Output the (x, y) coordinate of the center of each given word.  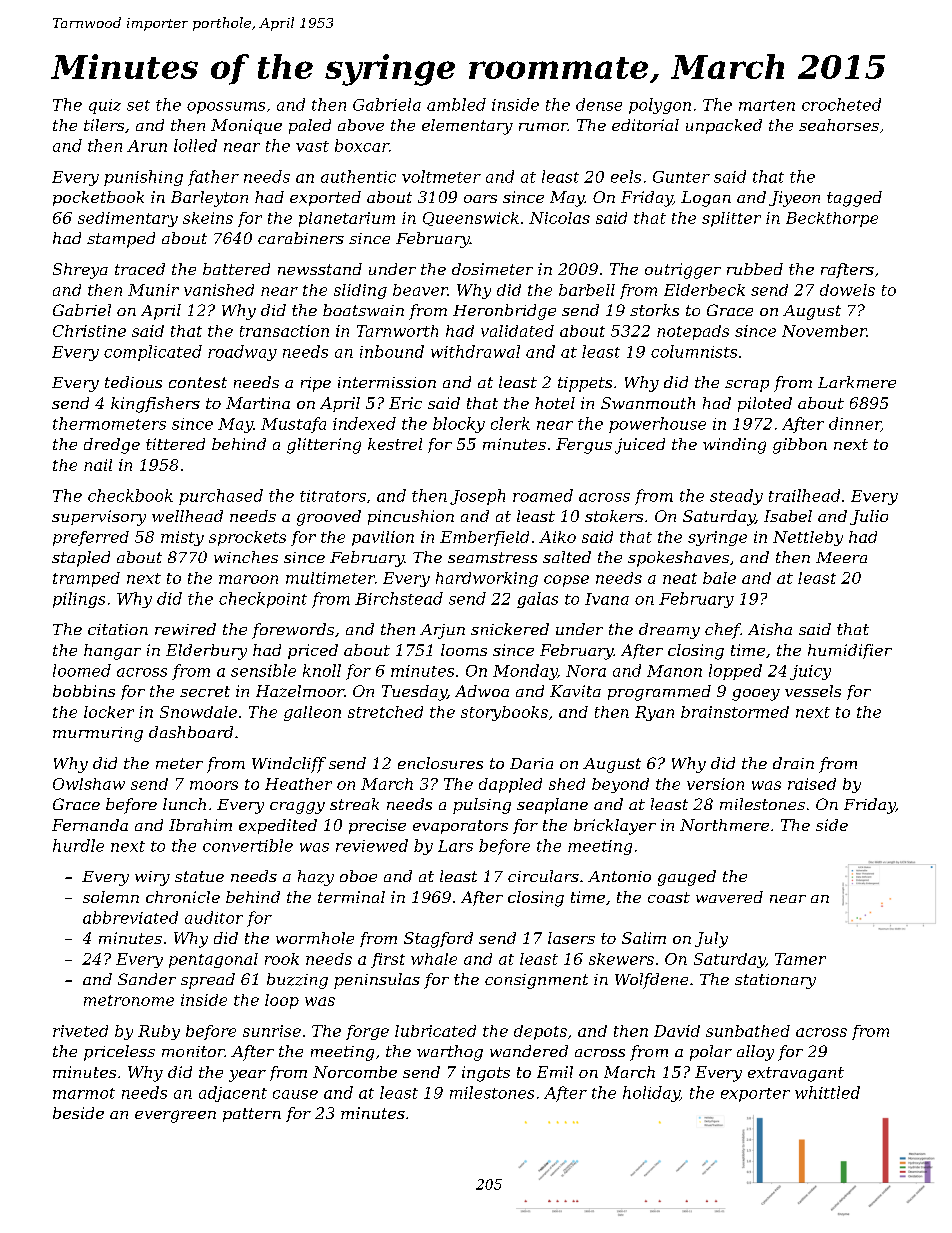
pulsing (482, 806)
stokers (614, 516)
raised (812, 784)
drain (793, 763)
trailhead (804, 495)
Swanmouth (648, 403)
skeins (208, 218)
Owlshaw (89, 784)
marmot (84, 1093)
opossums (226, 108)
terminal (351, 897)
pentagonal (213, 960)
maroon (248, 579)
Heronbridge (504, 312)
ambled (456, 104)
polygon (660, 106)
